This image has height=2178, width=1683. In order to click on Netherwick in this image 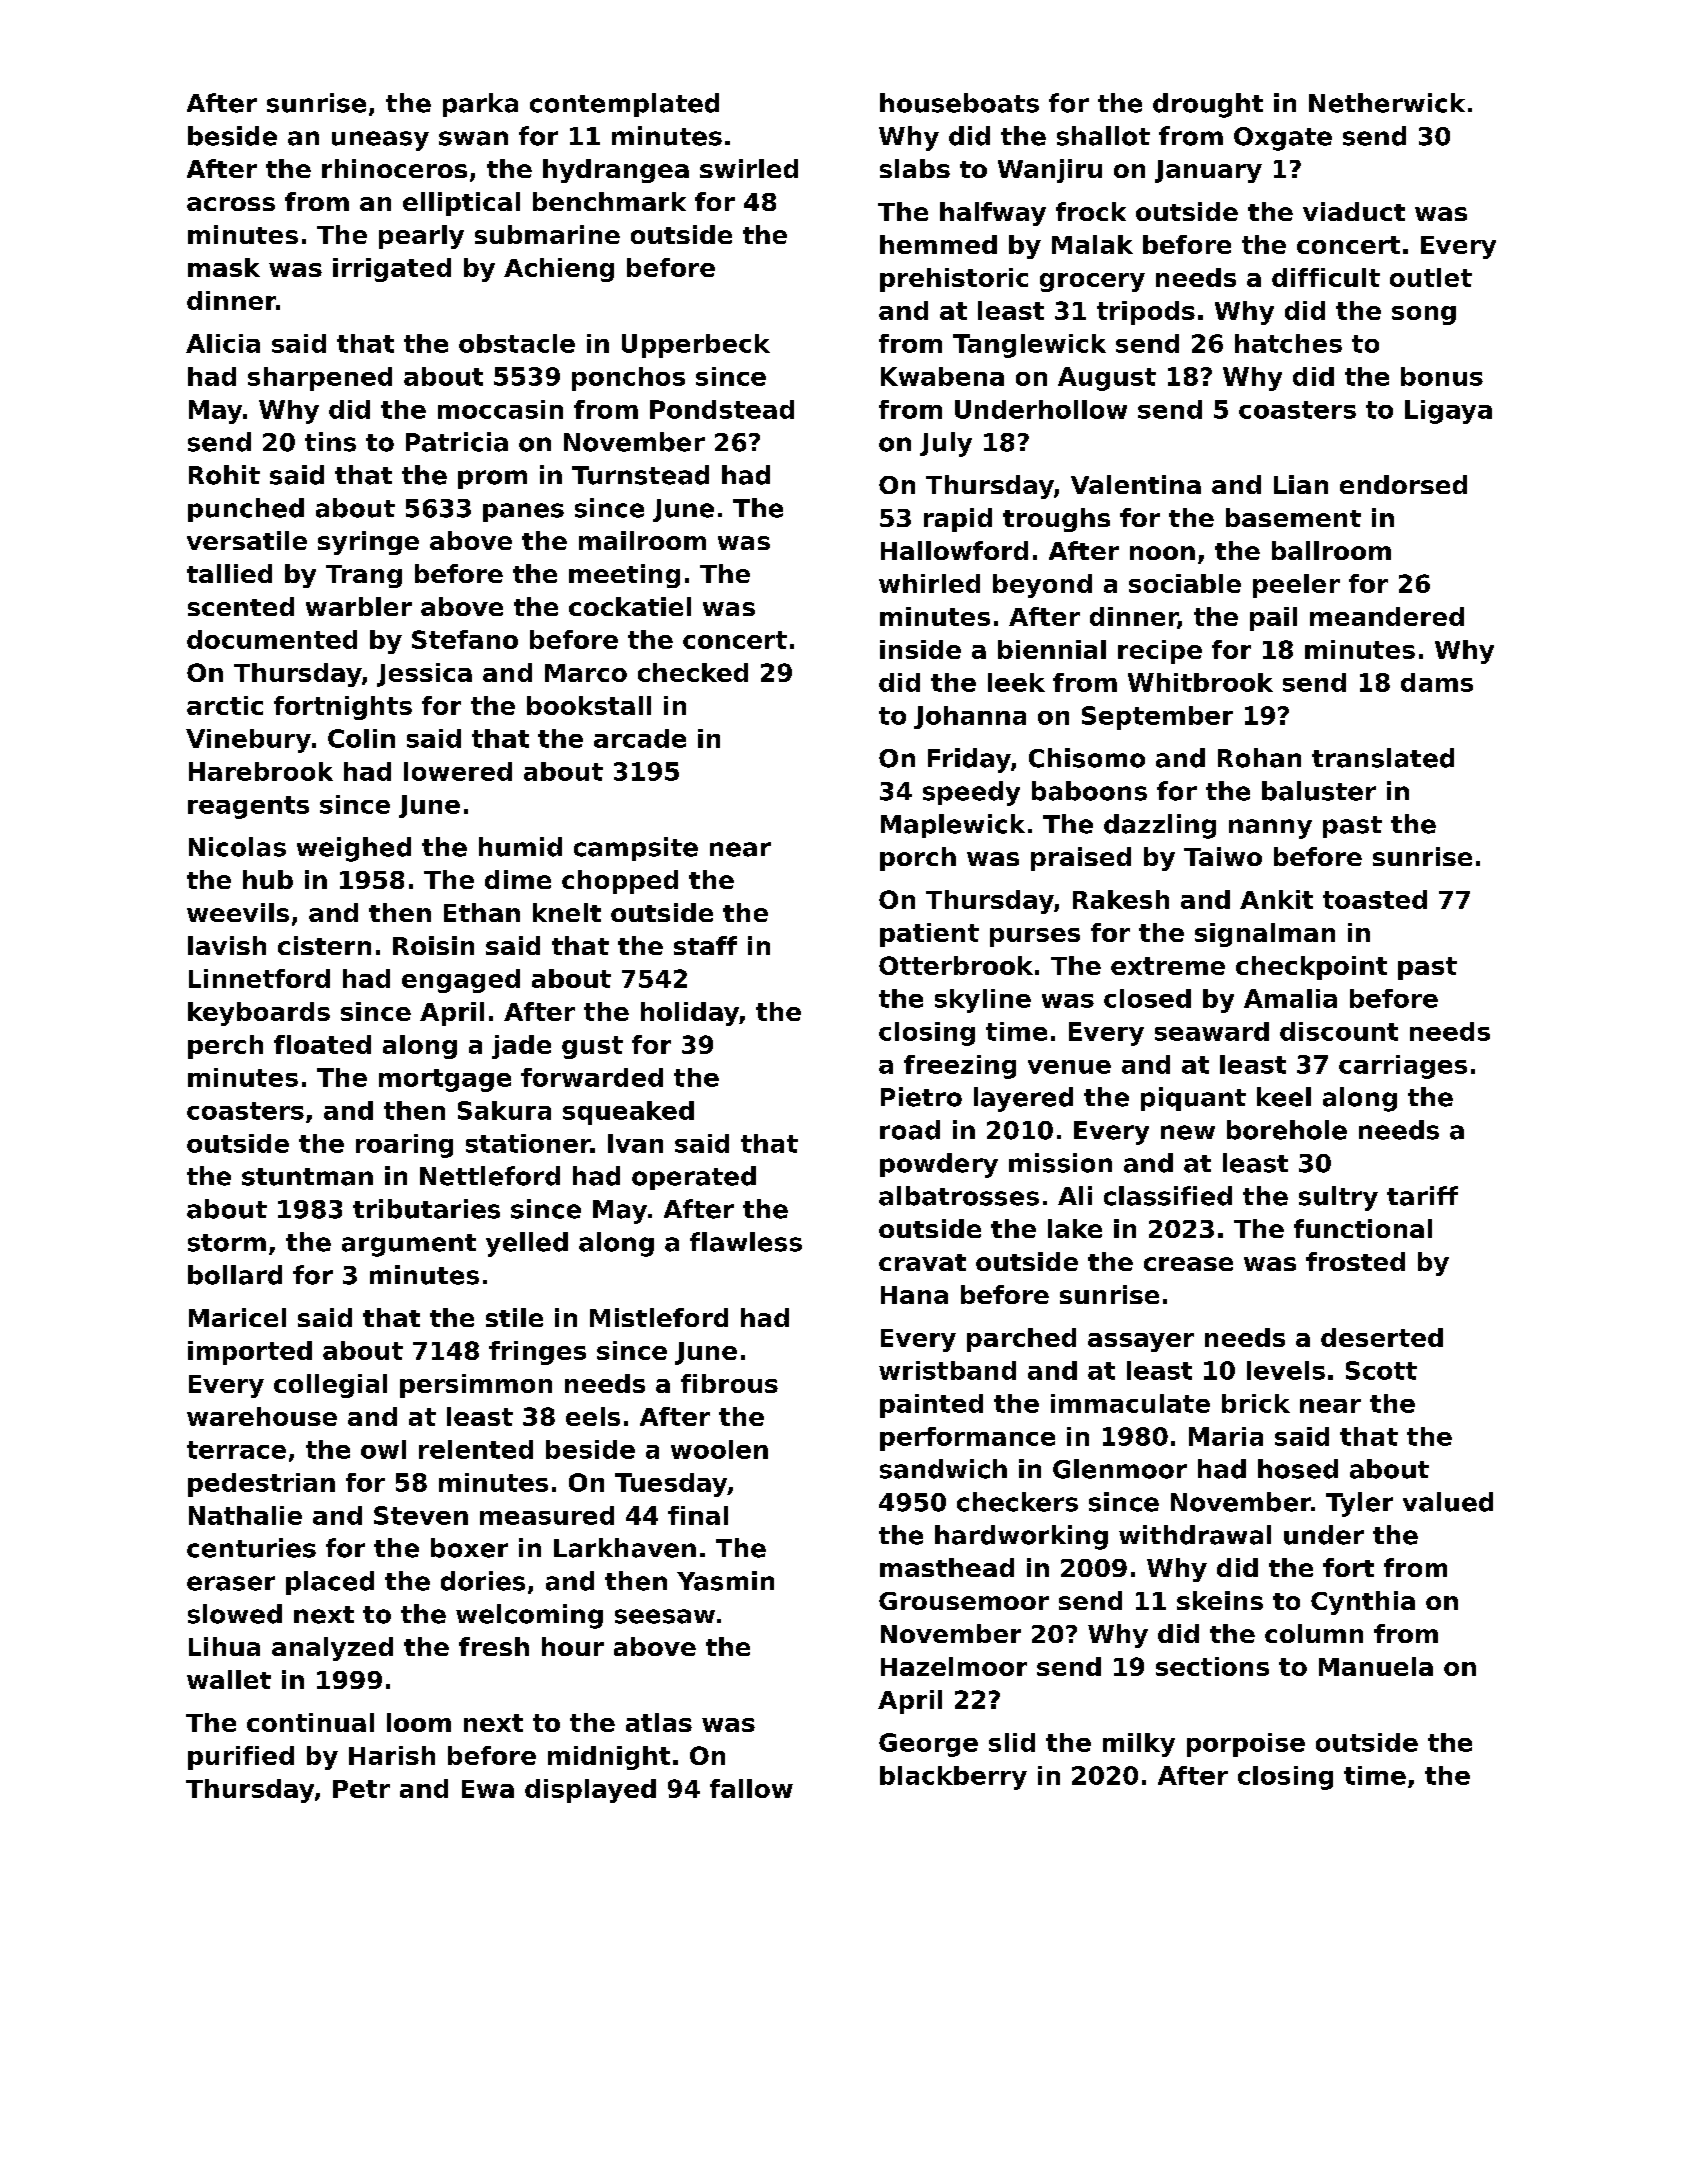, I will do `click(1387, 103)`.
